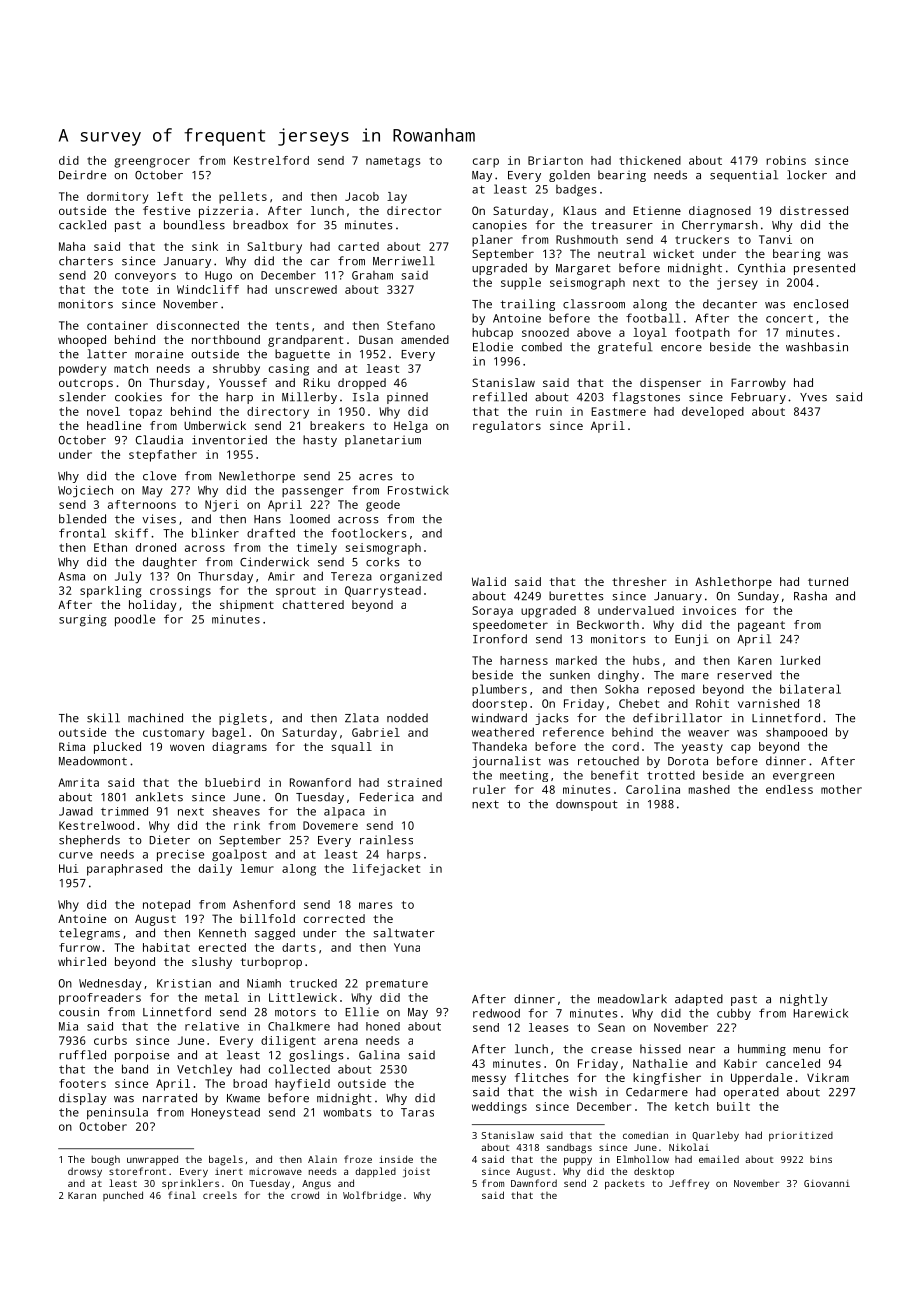 This document has width=924, height=1308. I want to click on Dovemere, so click(330, 825).
